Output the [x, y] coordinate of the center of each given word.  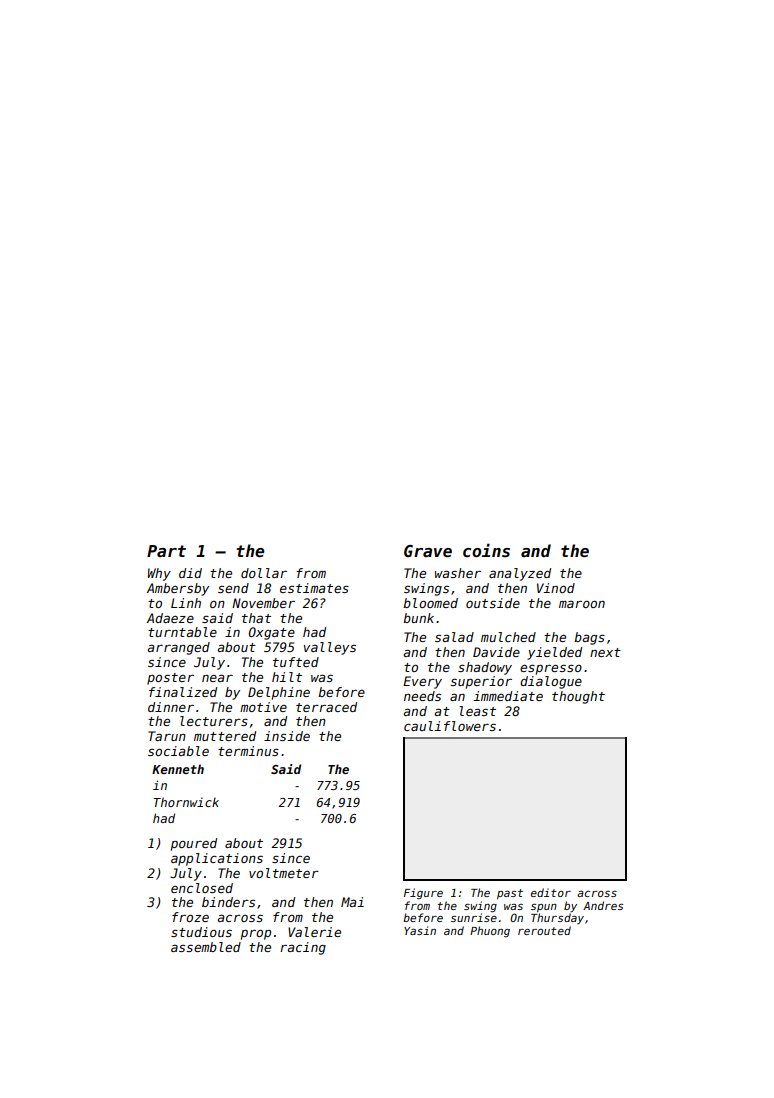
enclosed [202, 888]
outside [493, 603]
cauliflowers [450, 726]
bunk [418, 618]
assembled [206, 947]
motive [263, 707]
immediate [508, 696]
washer [458, 573]
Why [159, 574]
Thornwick [186, 802]
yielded [554, 653]
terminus [248, 751]
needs [422, 696]
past [510, 894]
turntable [182, 632]
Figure [423, 893]
